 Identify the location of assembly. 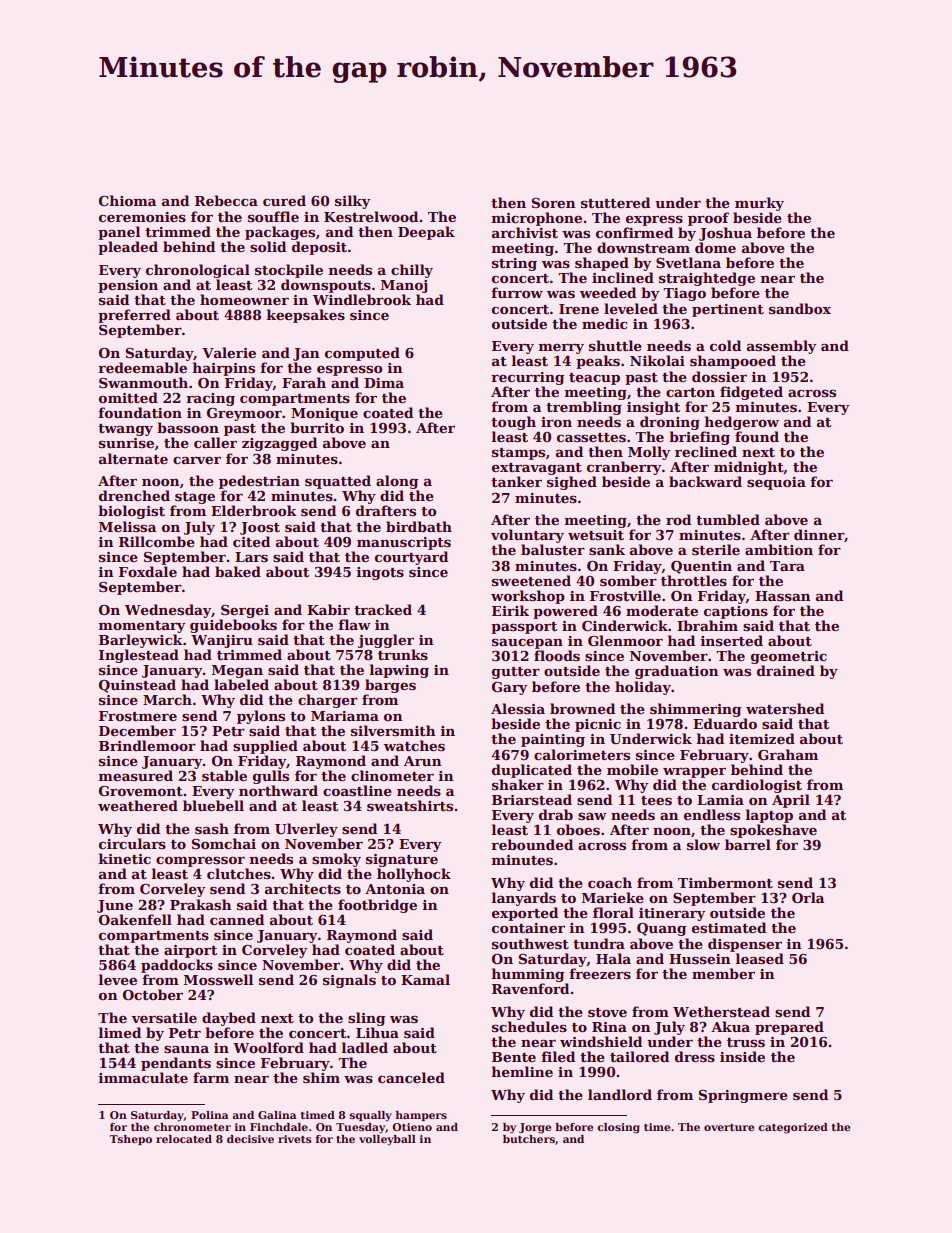
(781, 347).
